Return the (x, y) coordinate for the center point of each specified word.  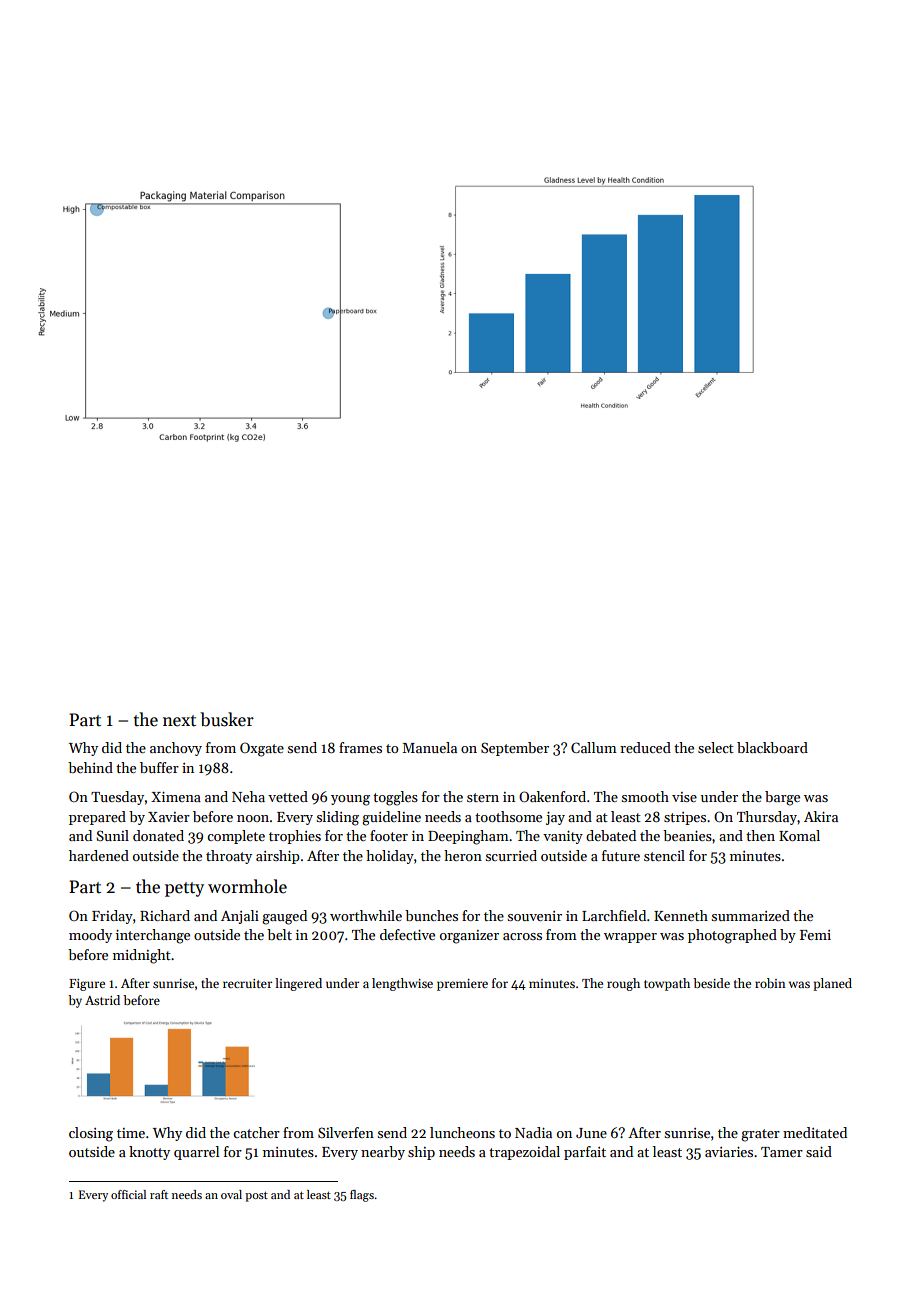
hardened (99, 855)
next (179, 721)
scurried (511, 855)
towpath (667, 984)
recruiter (247, 983)
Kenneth (681, 915)
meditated (815, 1132)
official (128, 1194)
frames (360, 747)
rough (623, 984)
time (131, 1133)
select (716, 747)
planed (832, 984)
